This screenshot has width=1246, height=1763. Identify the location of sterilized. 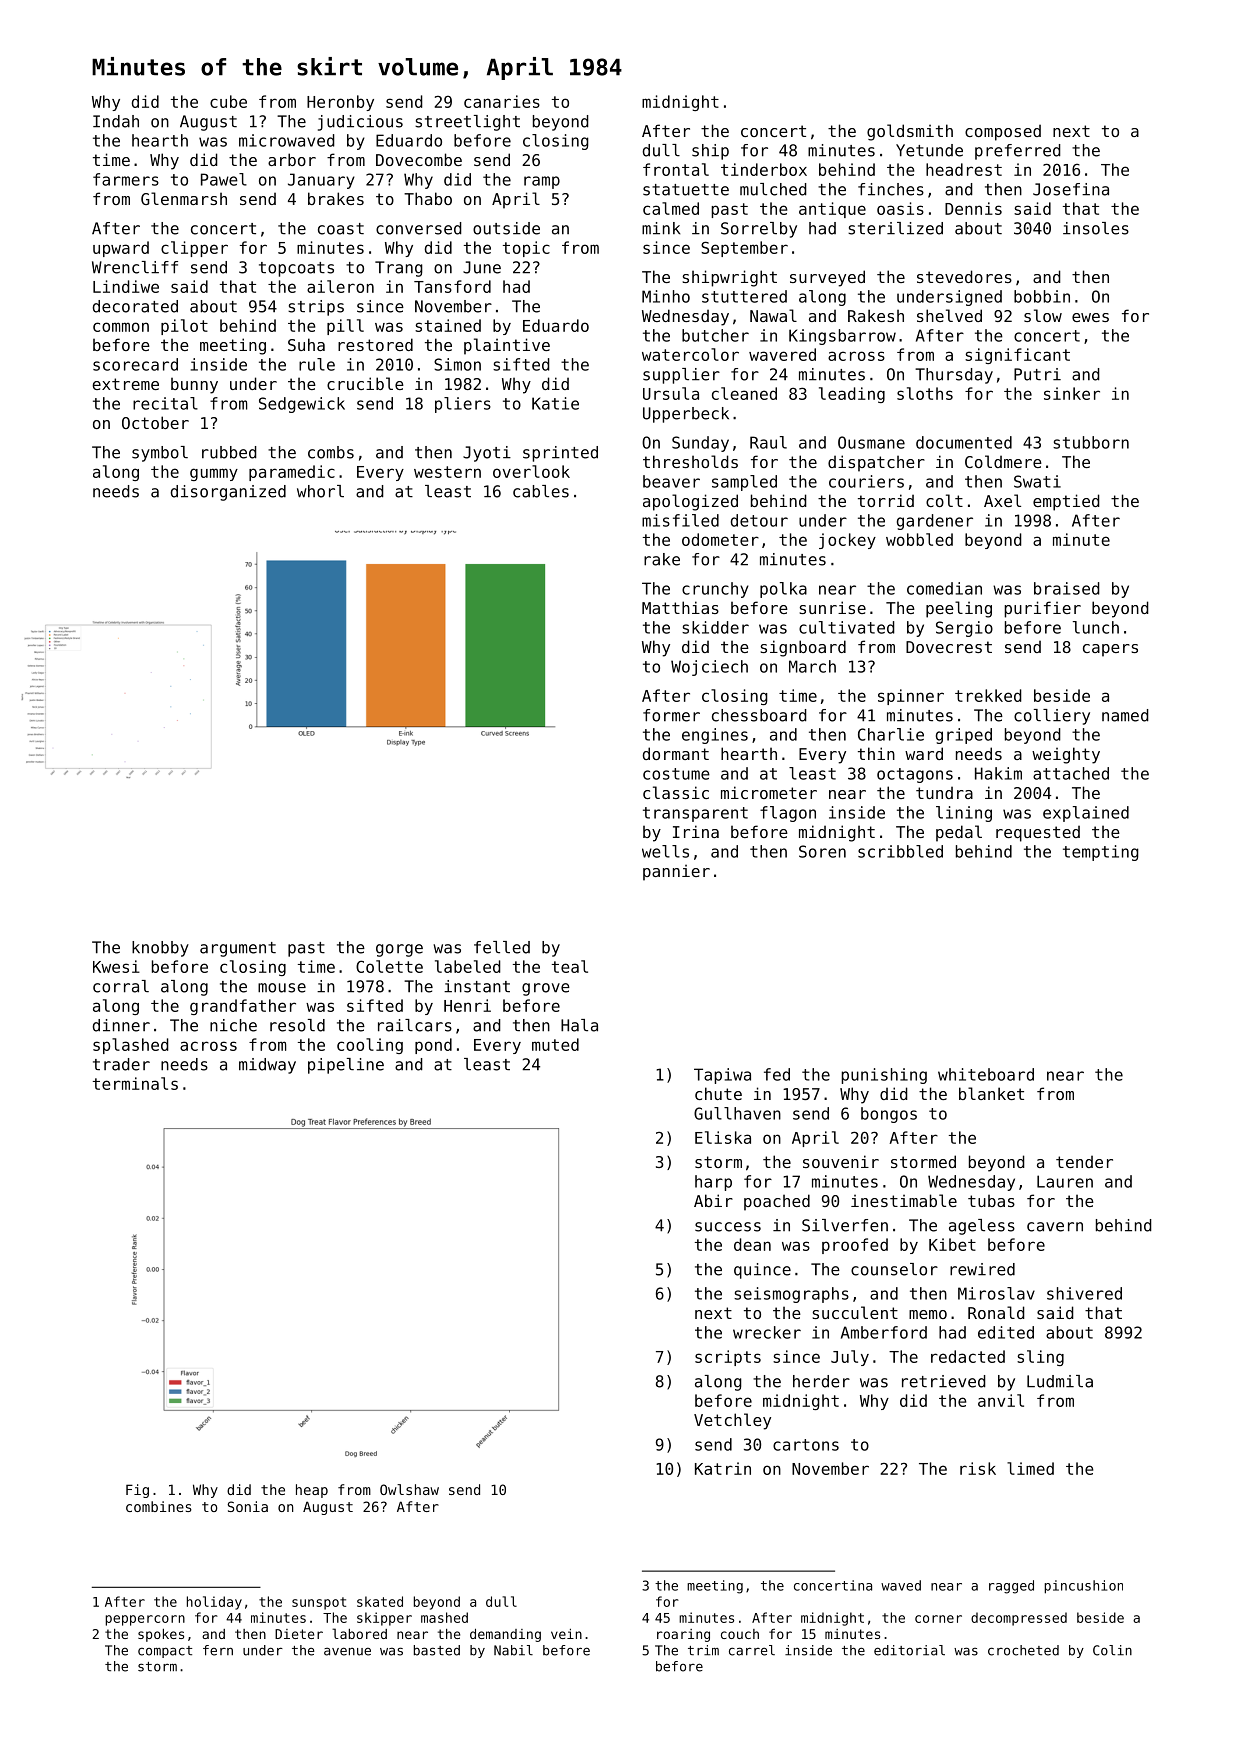
(895, 228).
